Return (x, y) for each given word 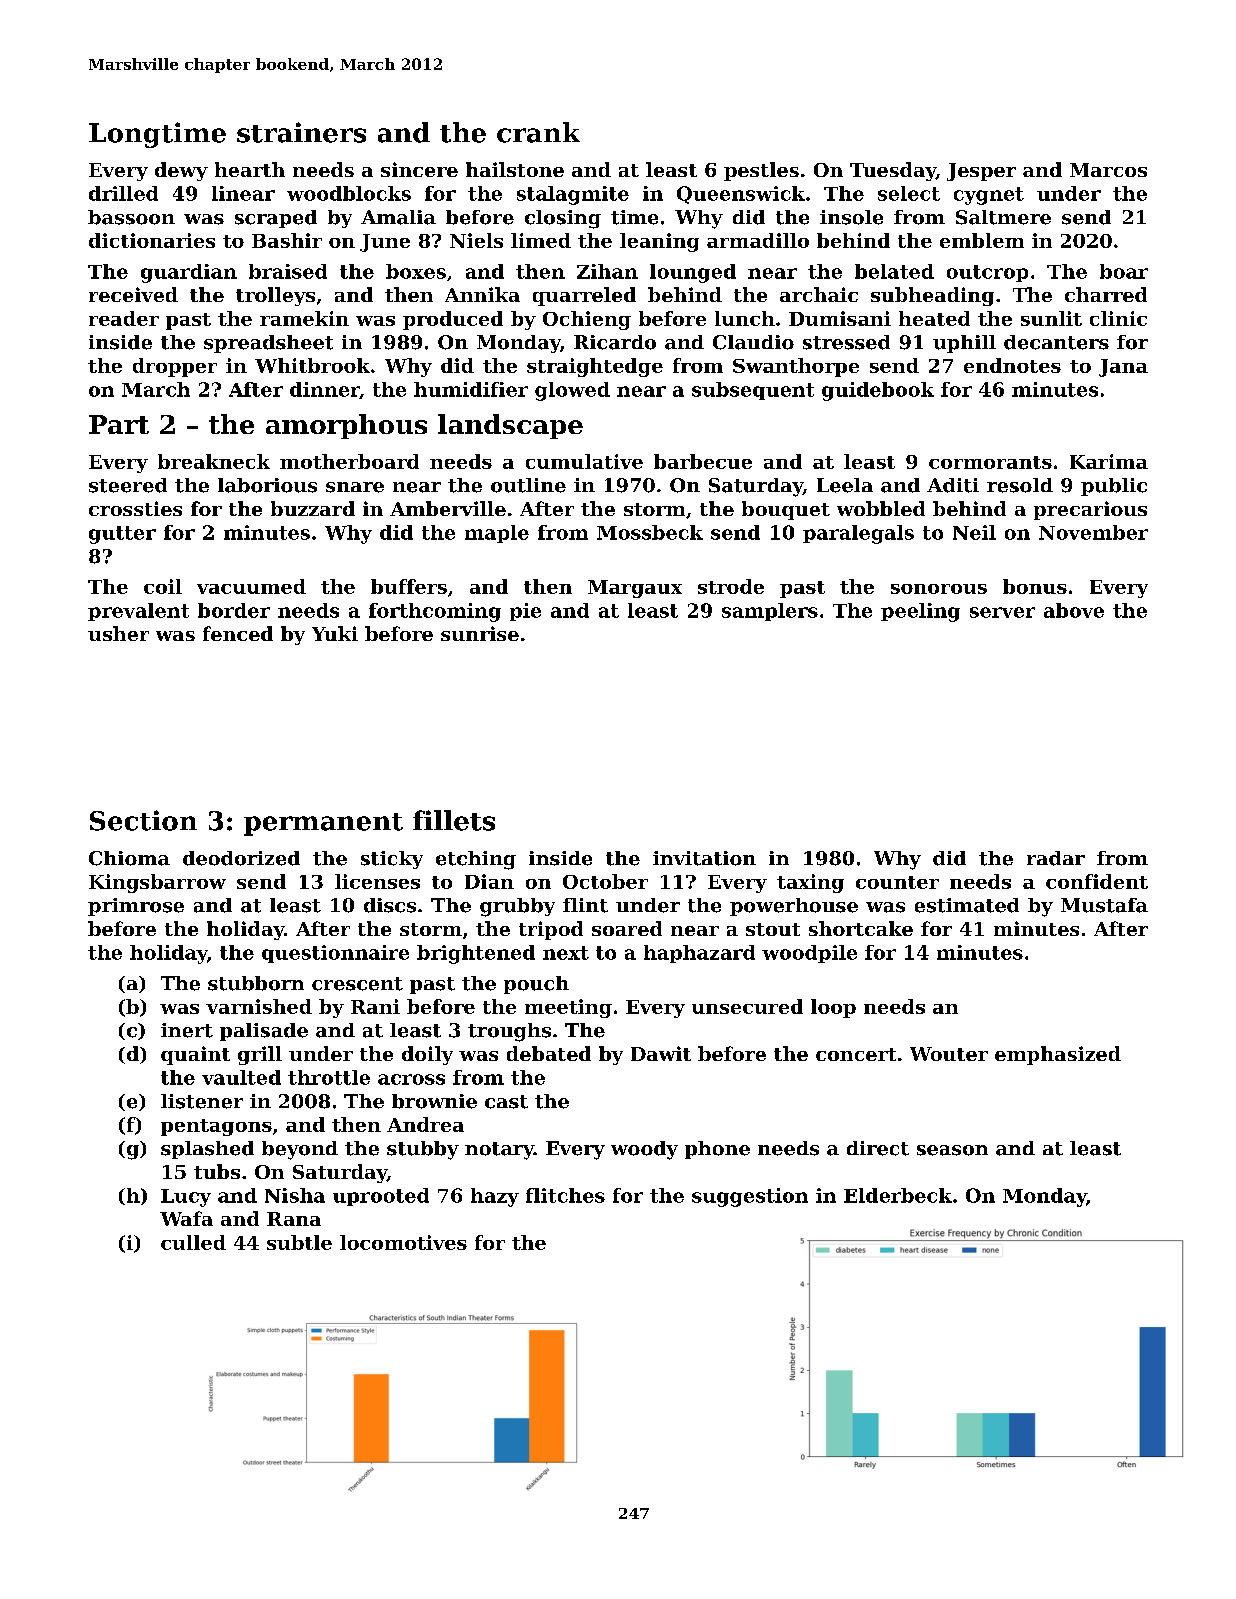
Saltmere (1003, 217)
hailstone (515, 169)
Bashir (287, 240)
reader (124, 318)
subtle (299, 1242)
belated (894, 271)
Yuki (335, 633)
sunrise (480, 633)
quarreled (584, 296)
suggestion (750, 1197)
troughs (509, 1032)
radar (1056, 858)
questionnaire (335, 954)
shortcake (861, 928)
